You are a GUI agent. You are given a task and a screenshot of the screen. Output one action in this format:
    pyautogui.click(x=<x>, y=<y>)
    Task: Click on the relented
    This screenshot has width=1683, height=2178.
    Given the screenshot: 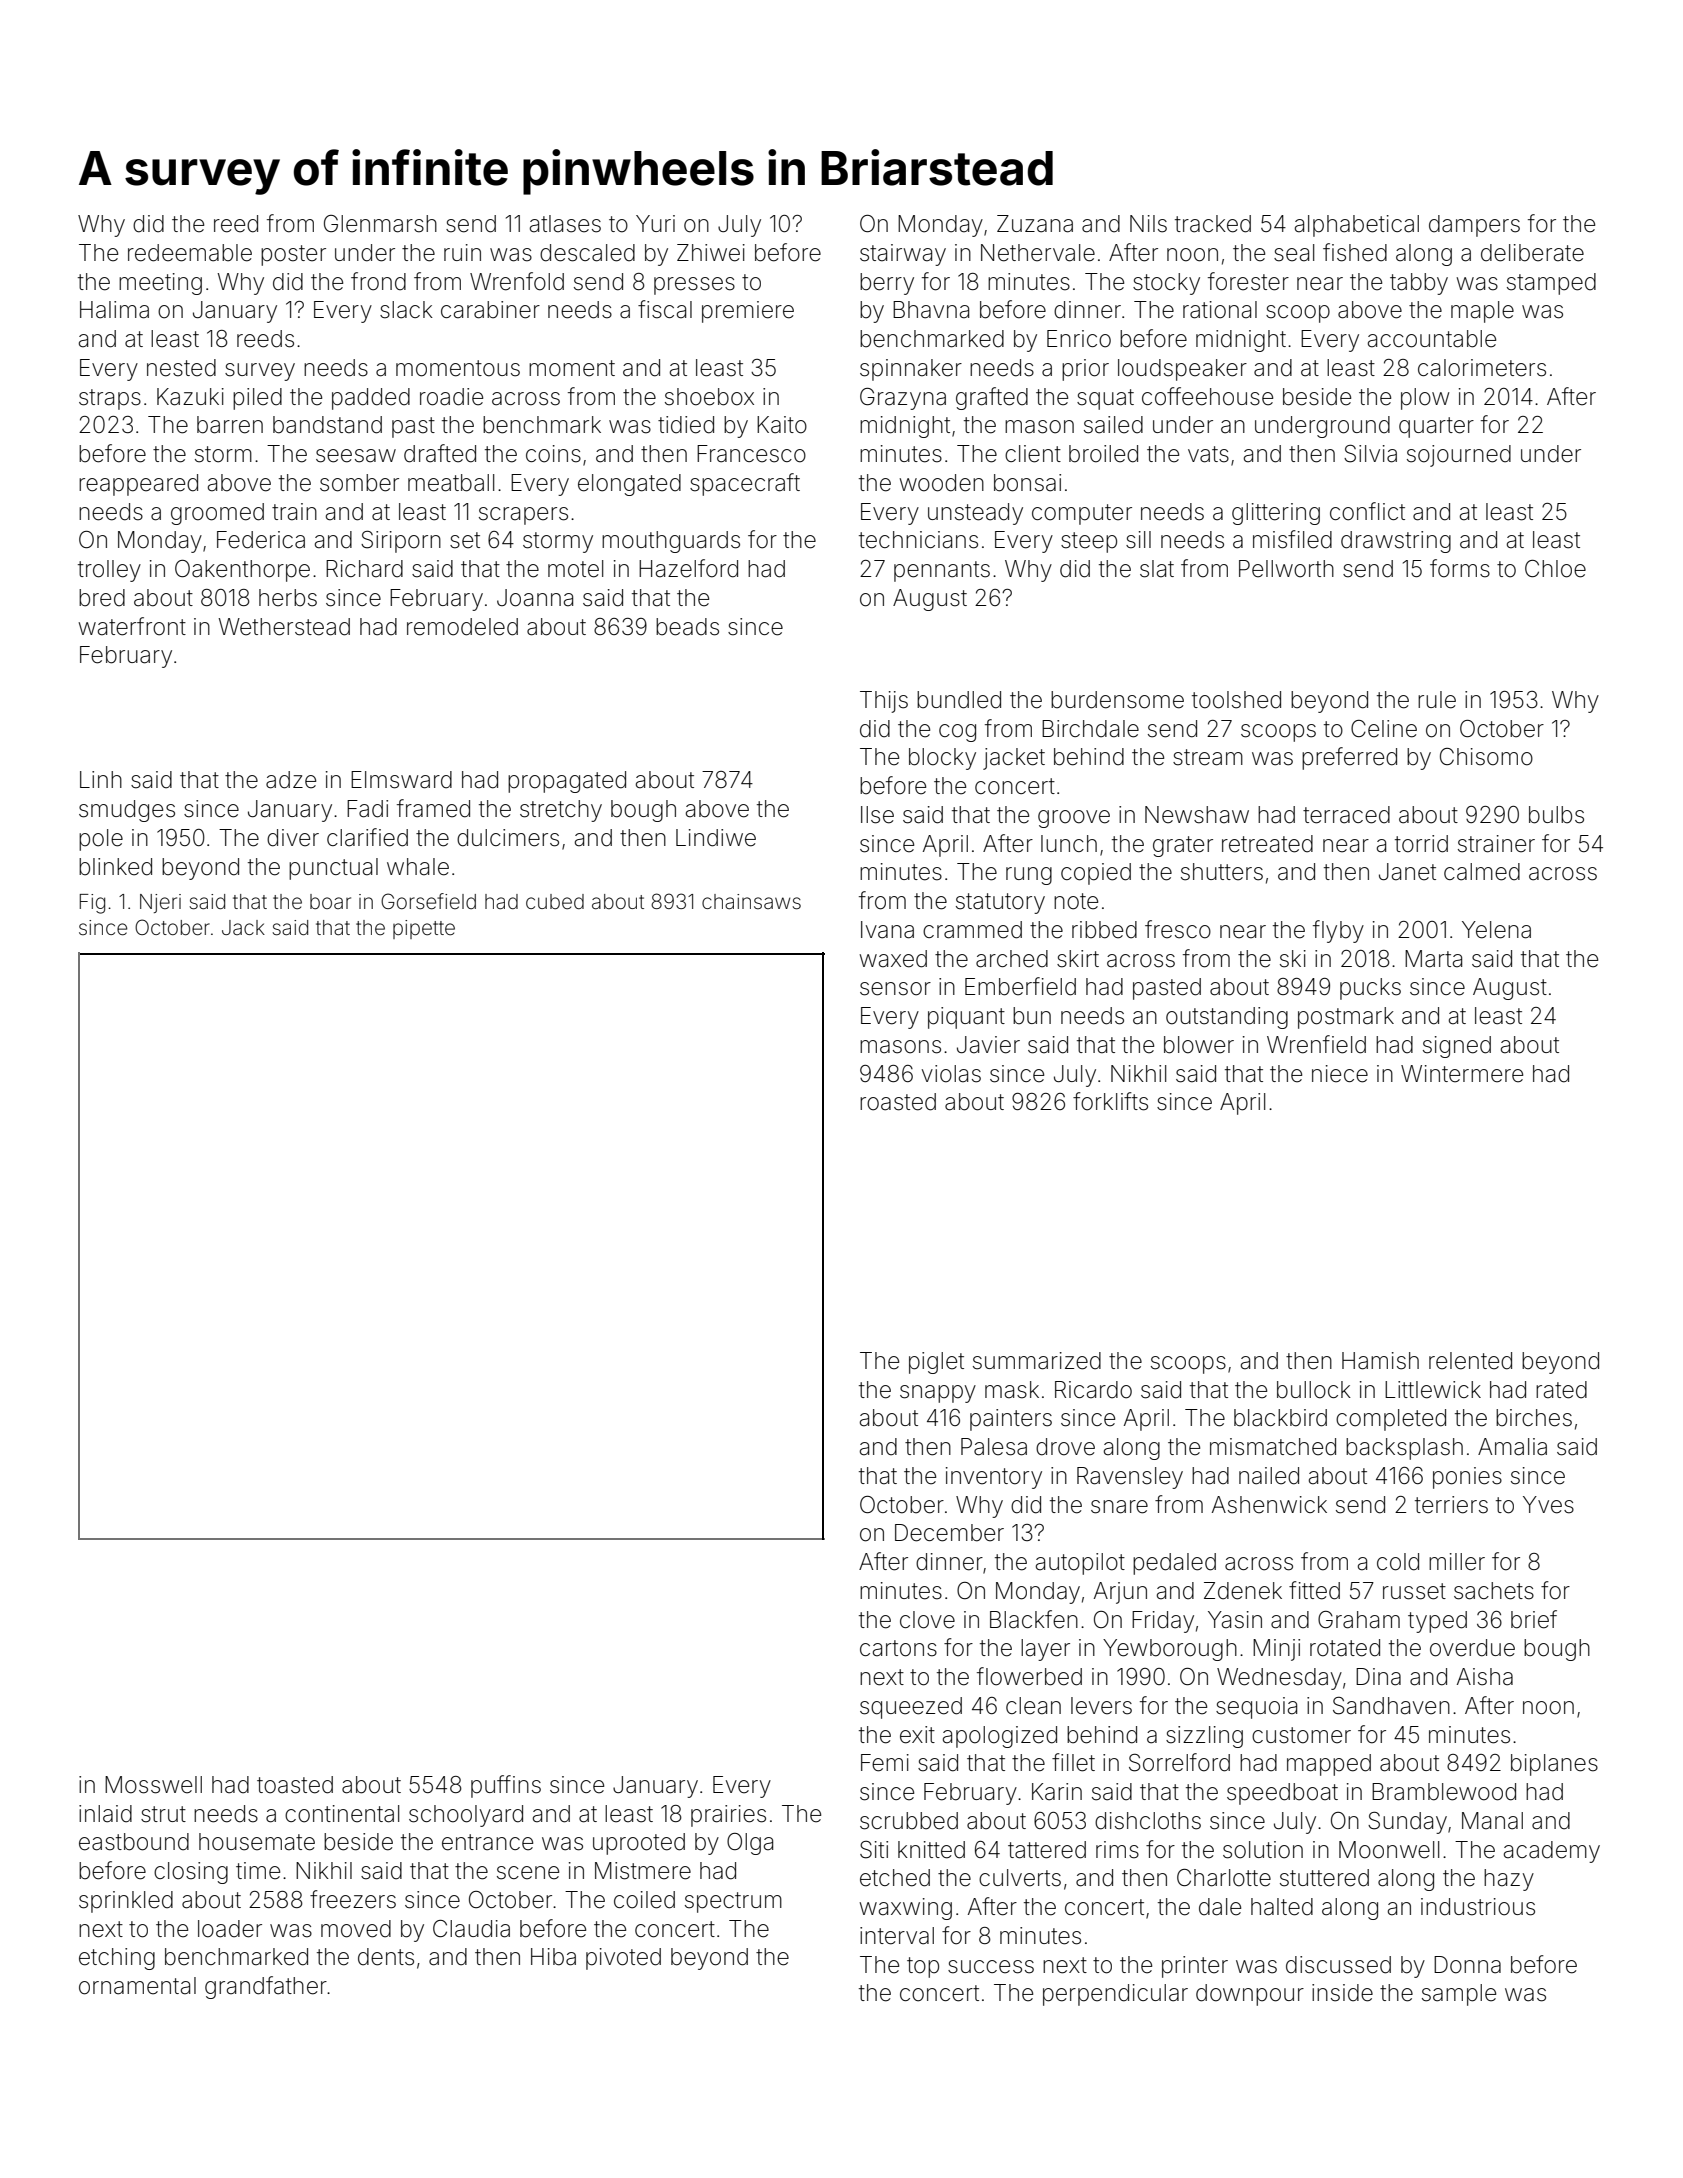 What is the action you would take?
    pyautogui.click(x=1470, y=1361)
